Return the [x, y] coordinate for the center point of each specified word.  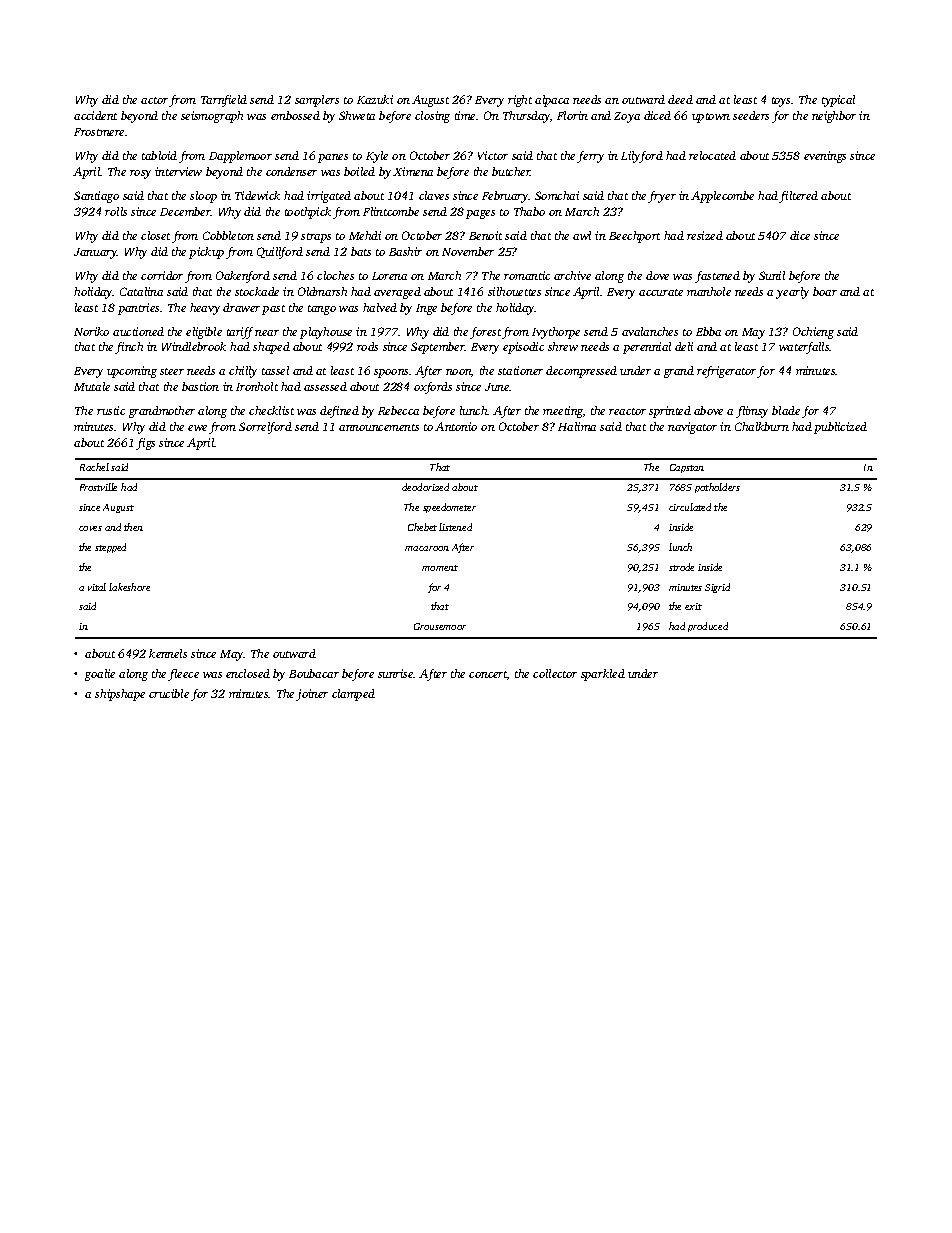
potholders [717, 488]
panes [333, 158]
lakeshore [129, 587]
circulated [690, 507]
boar [825, 291]
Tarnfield [224, 101]
